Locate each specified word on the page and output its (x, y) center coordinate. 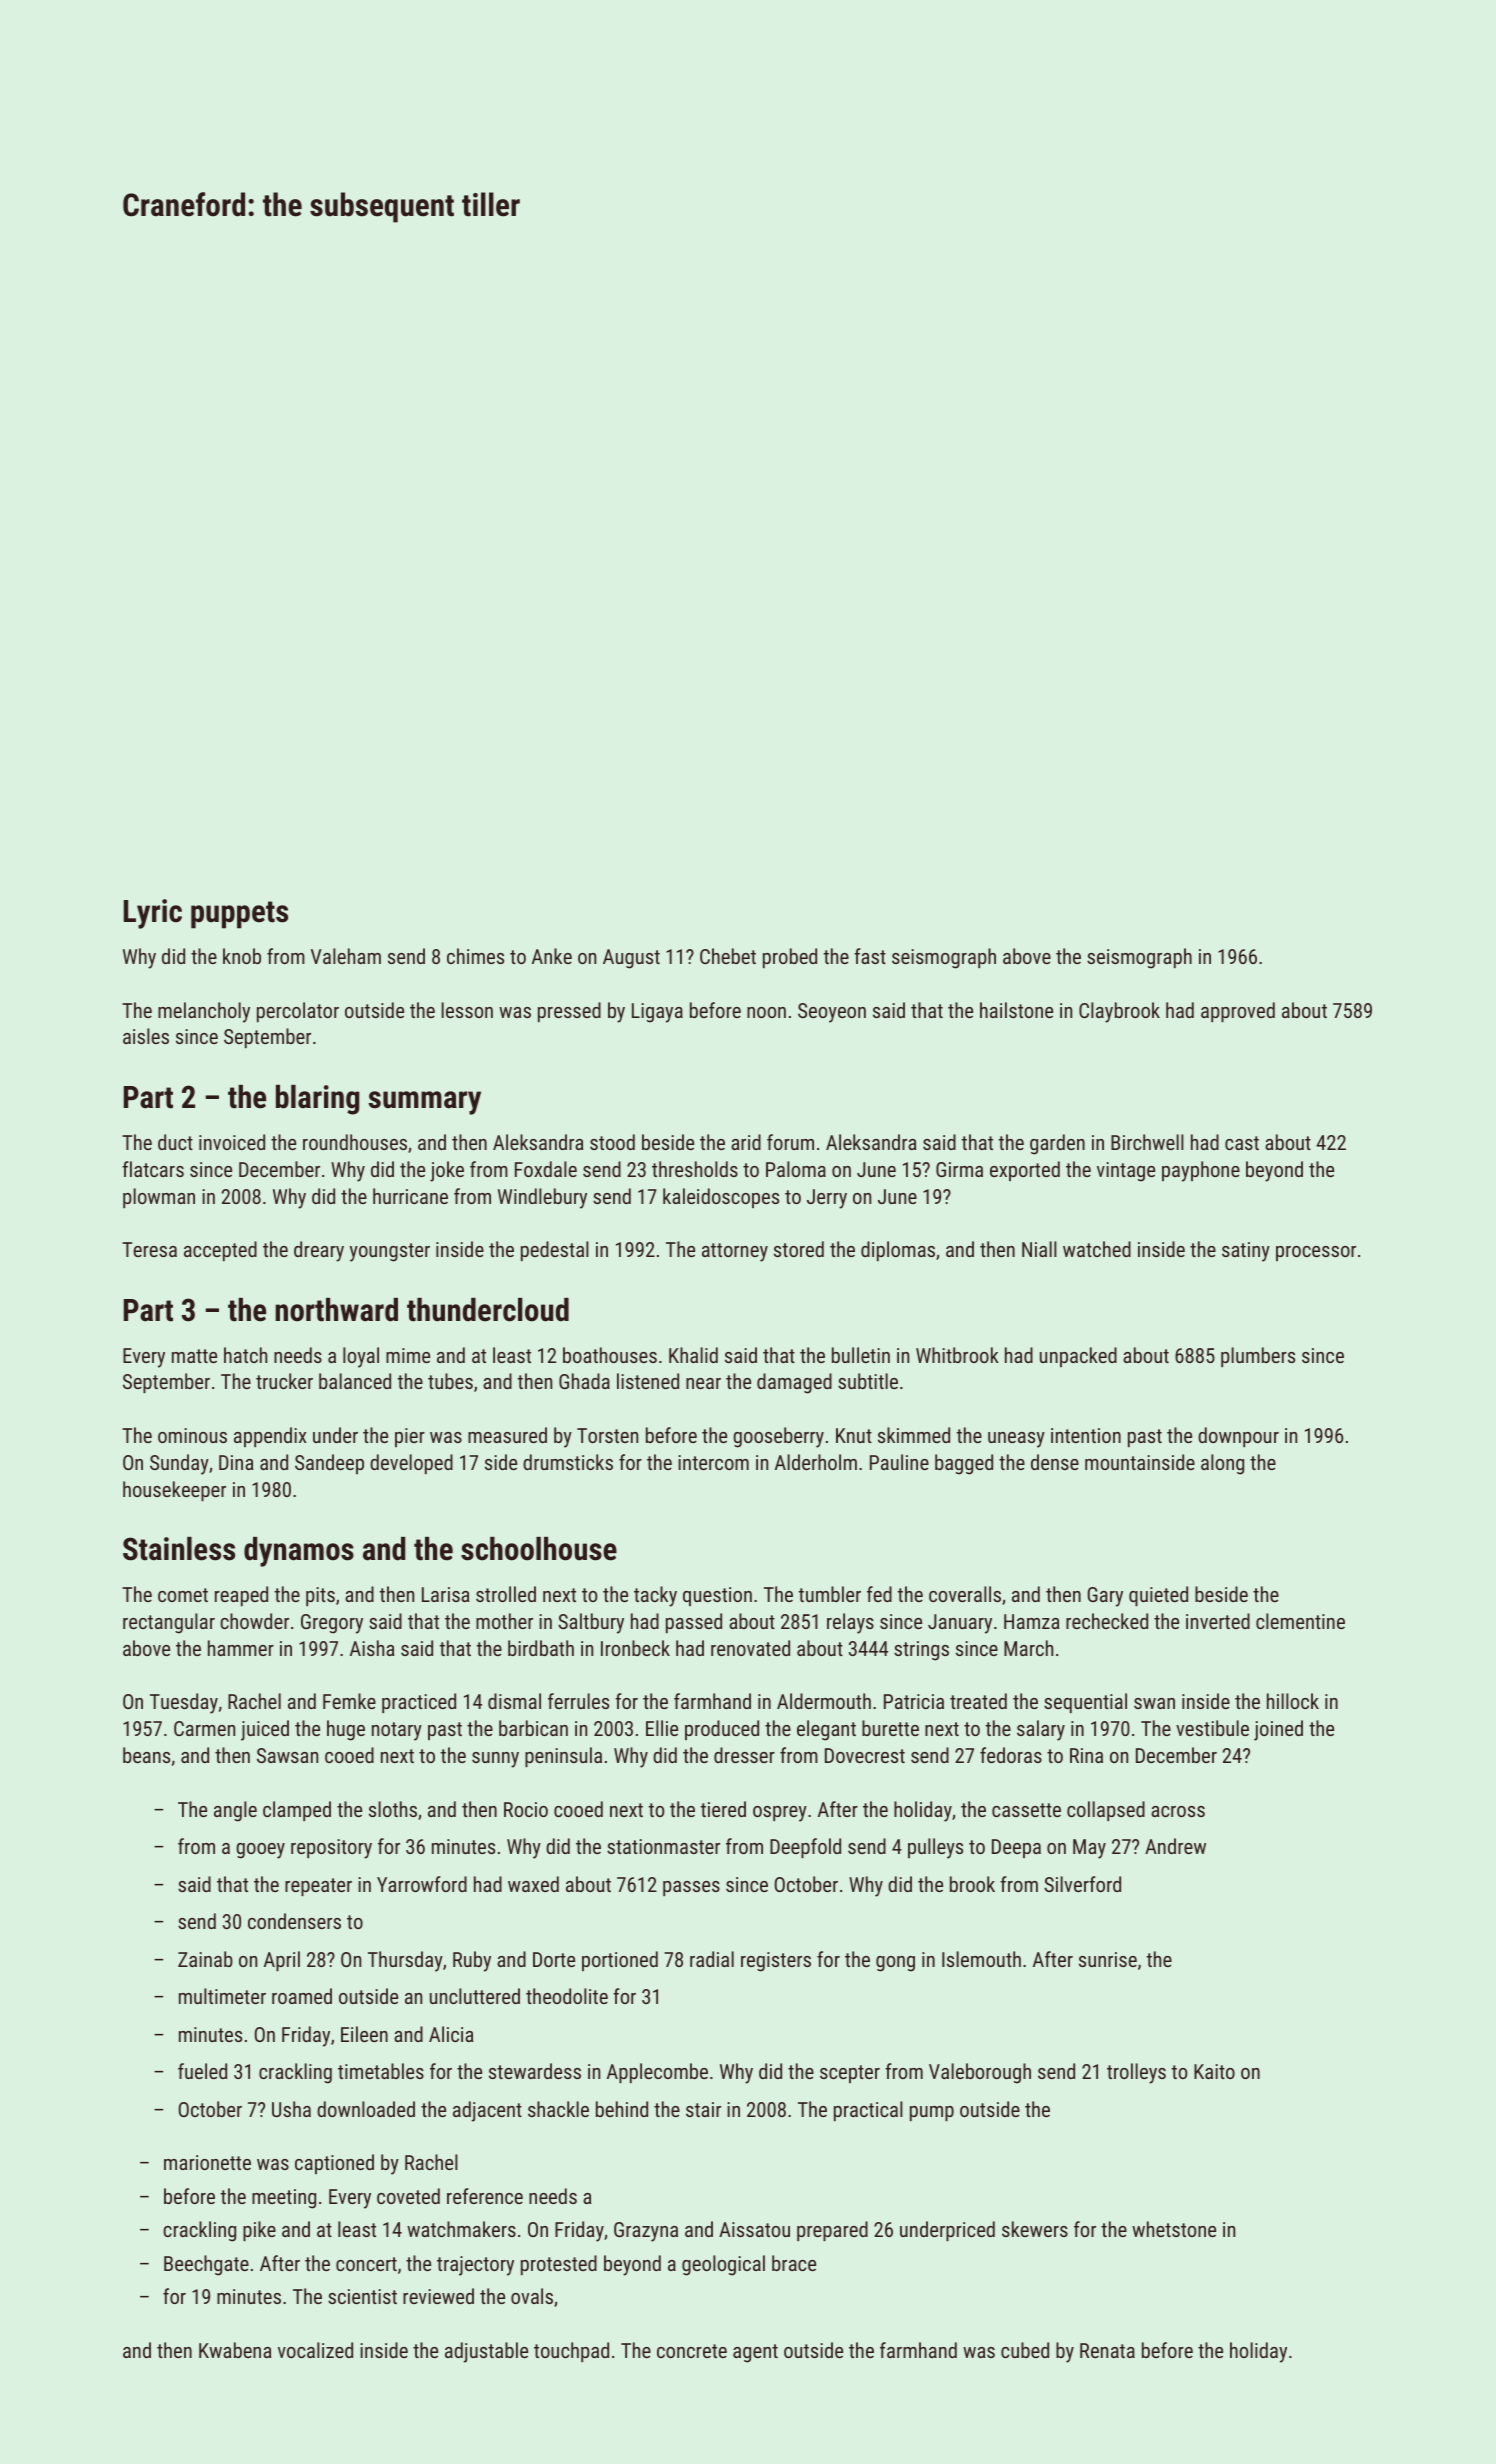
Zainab (205, 1959)
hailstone (1016, 1010)
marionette (207, 2162)
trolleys (1136, 2073)
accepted (220, 1251)
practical (868, 2111)
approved (1238, 1012)
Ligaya (657, 1013)
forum (790, 1142)
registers (776, 1962)
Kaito (1214, 2071)
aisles (146, 1036)
